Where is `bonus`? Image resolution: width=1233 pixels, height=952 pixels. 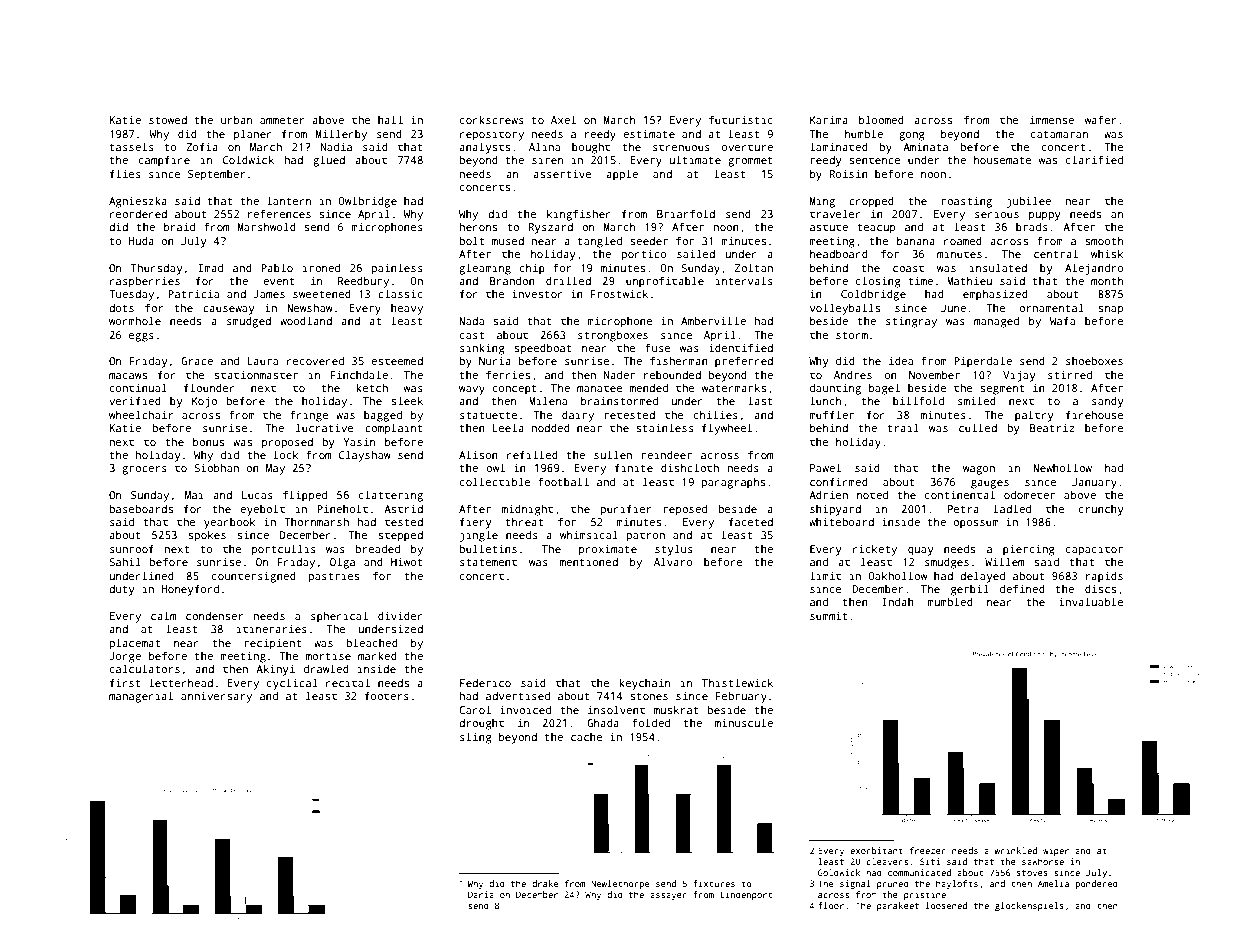
bonus is located at coordinates (208, 441).
